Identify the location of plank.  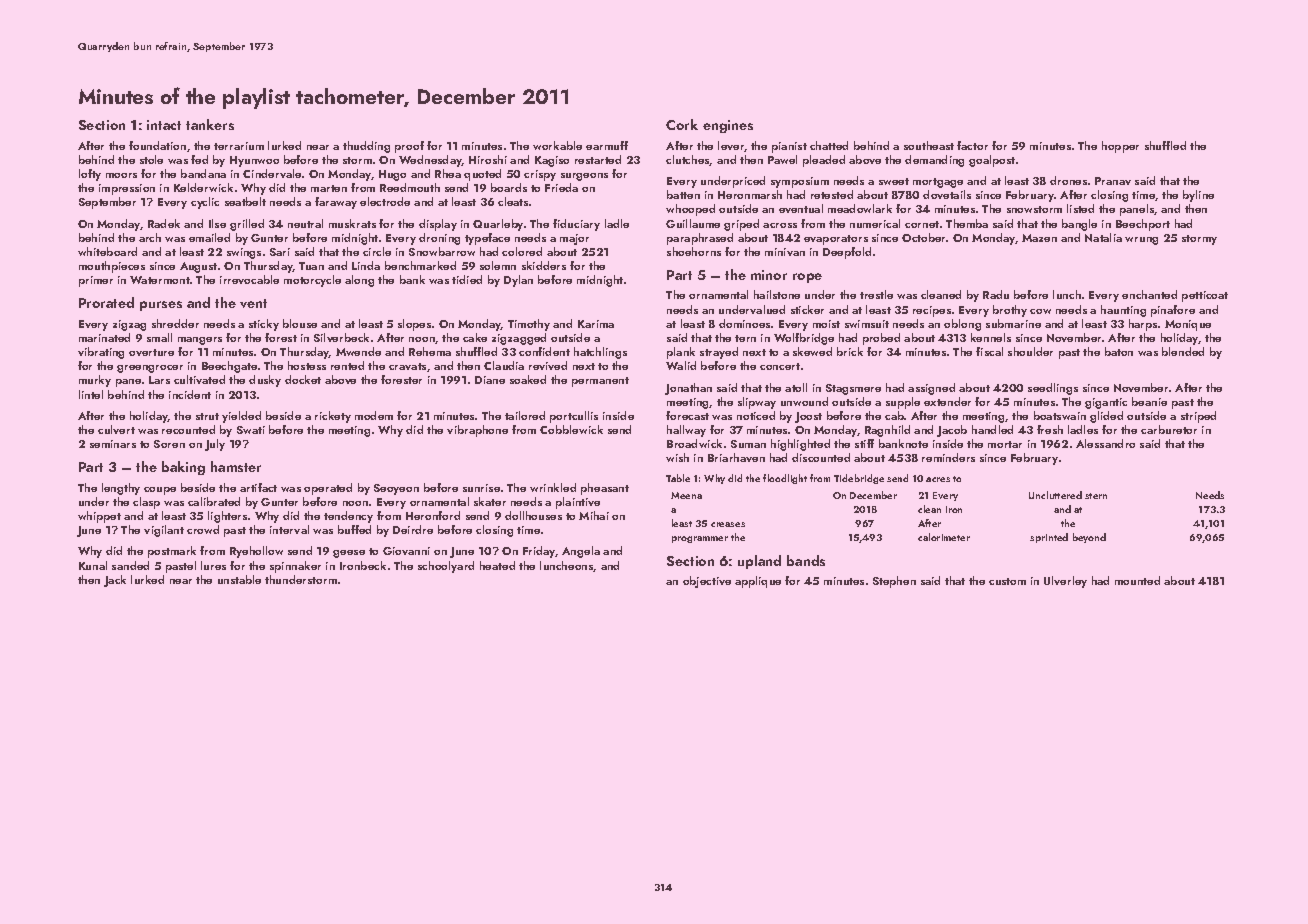
(681, 353).
